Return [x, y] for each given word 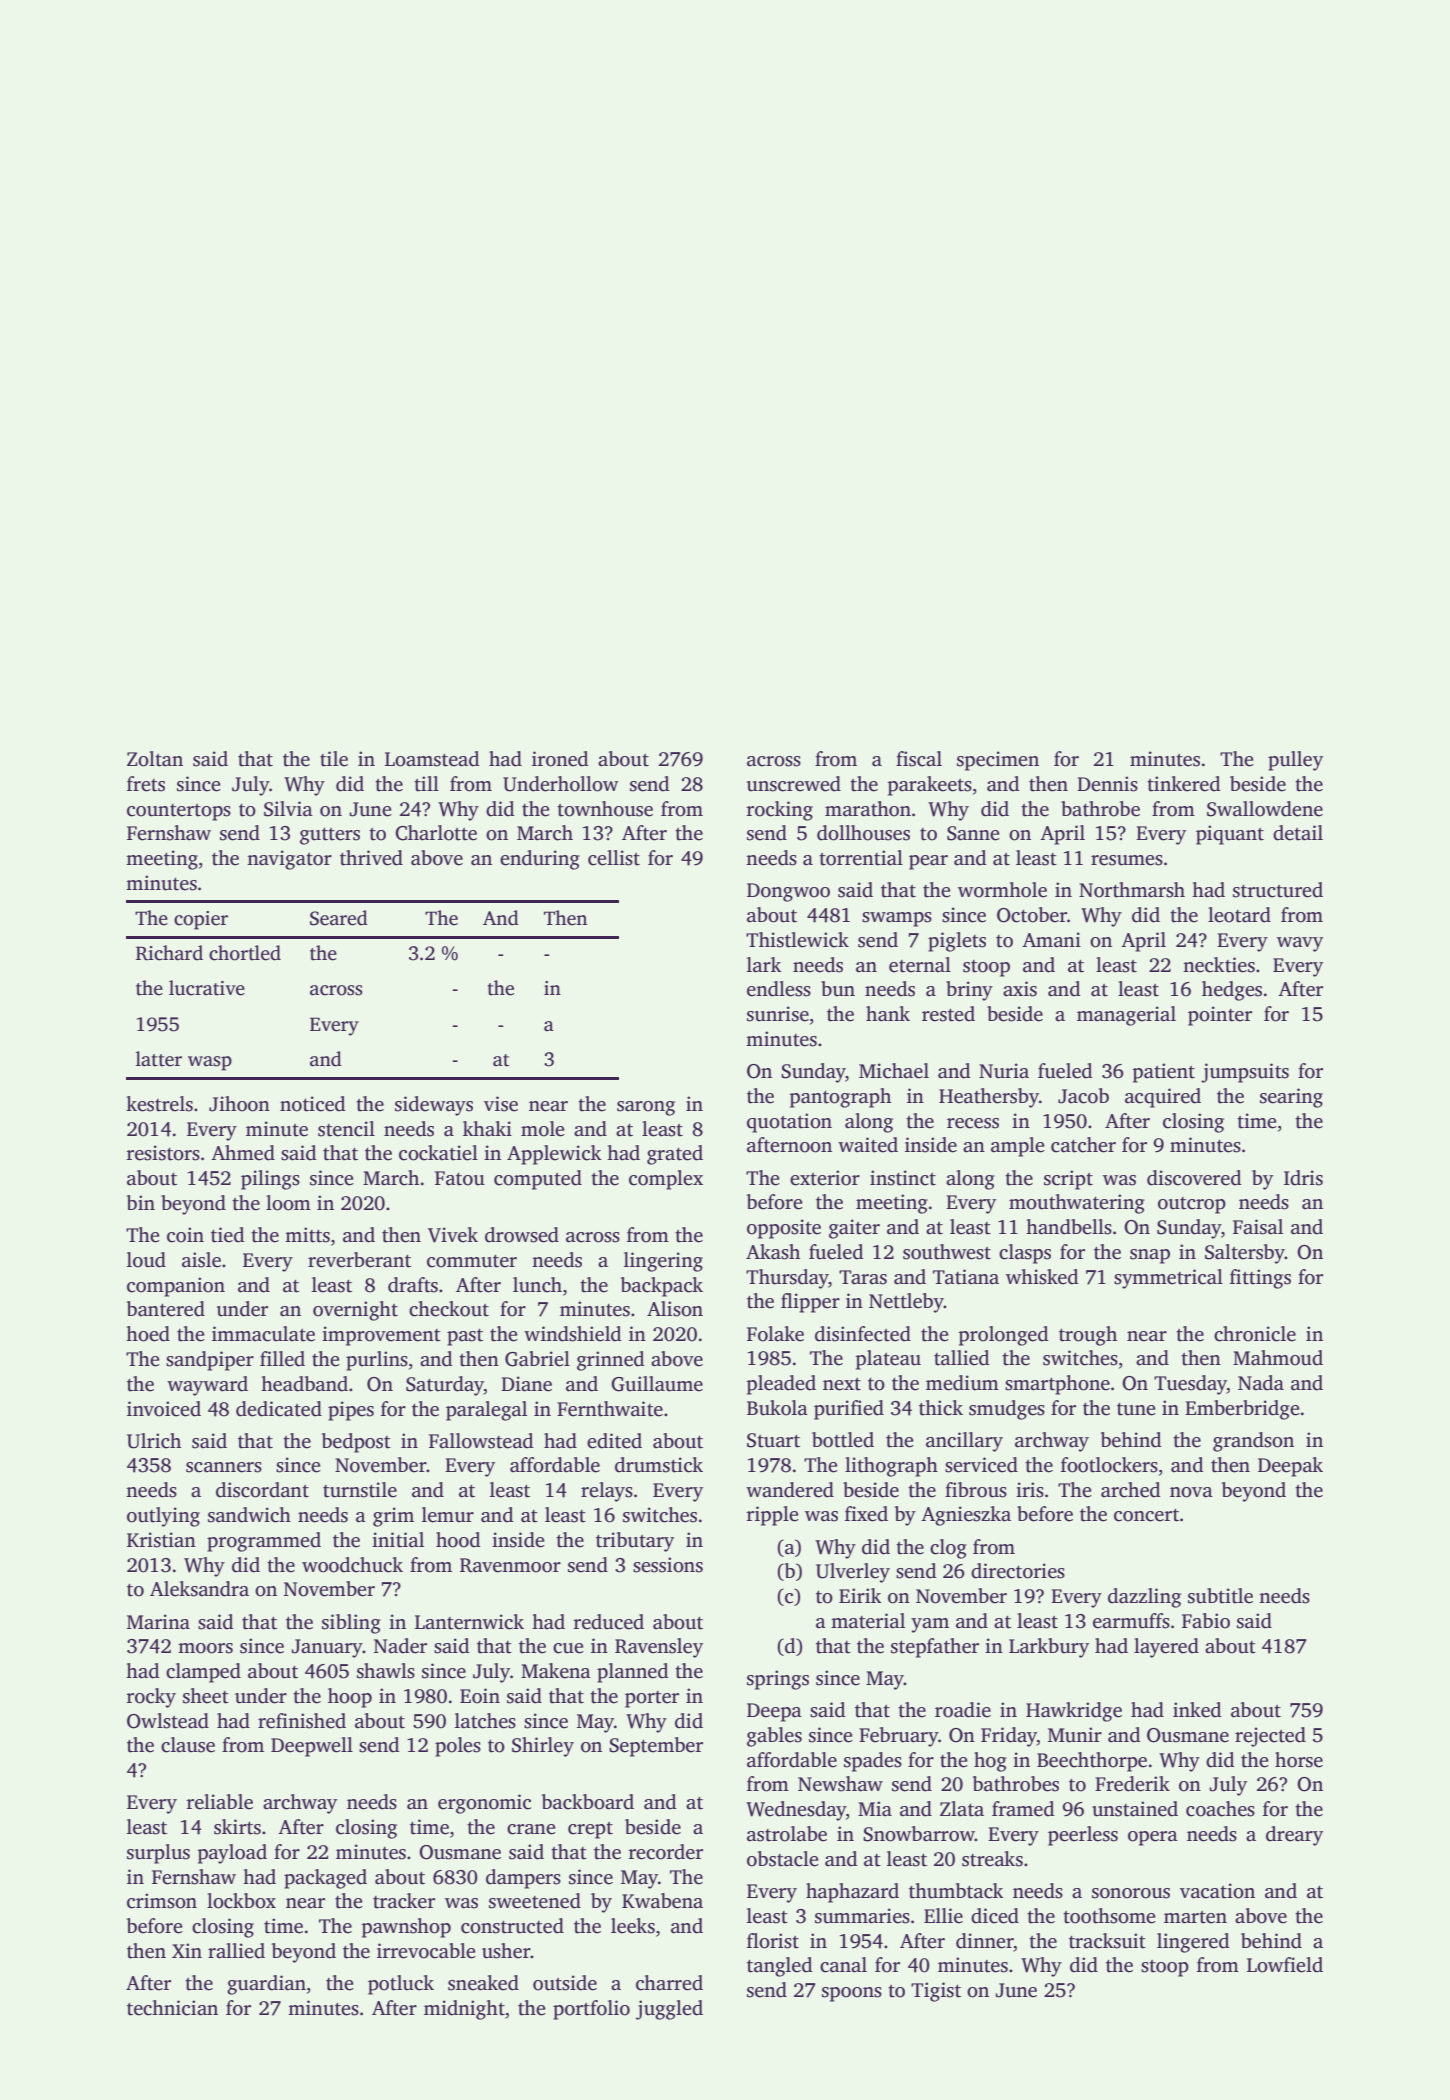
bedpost [356, 1443]
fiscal [919, 759]
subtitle [1220, 1596]
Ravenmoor [510, 1565]
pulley [1295, 761]
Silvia [288, 809]
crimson [162, 1901]
